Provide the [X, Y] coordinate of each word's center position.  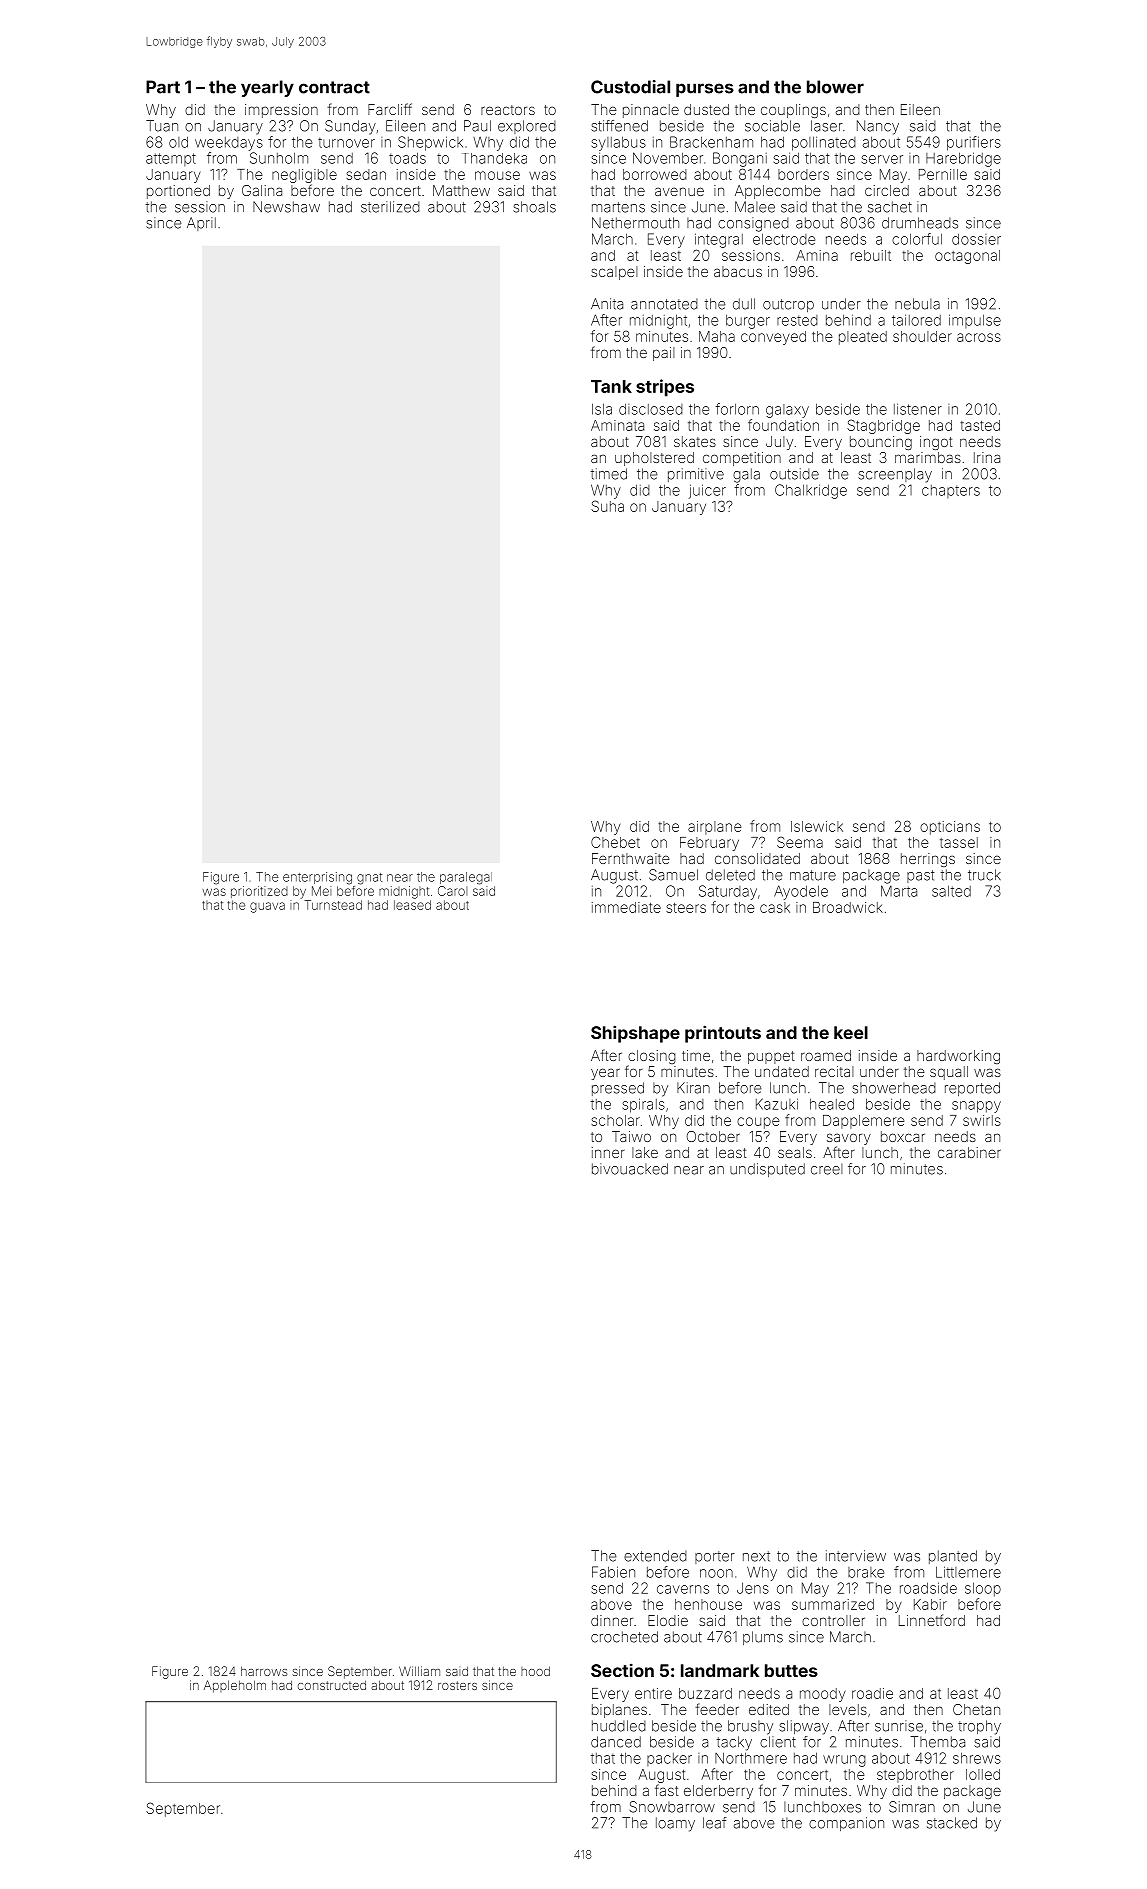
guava [267, 907]
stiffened [619, 126]
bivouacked [630, 1169]
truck [984, 875]
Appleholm [235, 1686]
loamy [675, 1824]
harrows [264, 1671]
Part [163, 87]
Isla [602, 409]
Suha [607, 506]
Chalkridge [811, 491]
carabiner [969, 1152]
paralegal [466, 878]
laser [827, 126]
